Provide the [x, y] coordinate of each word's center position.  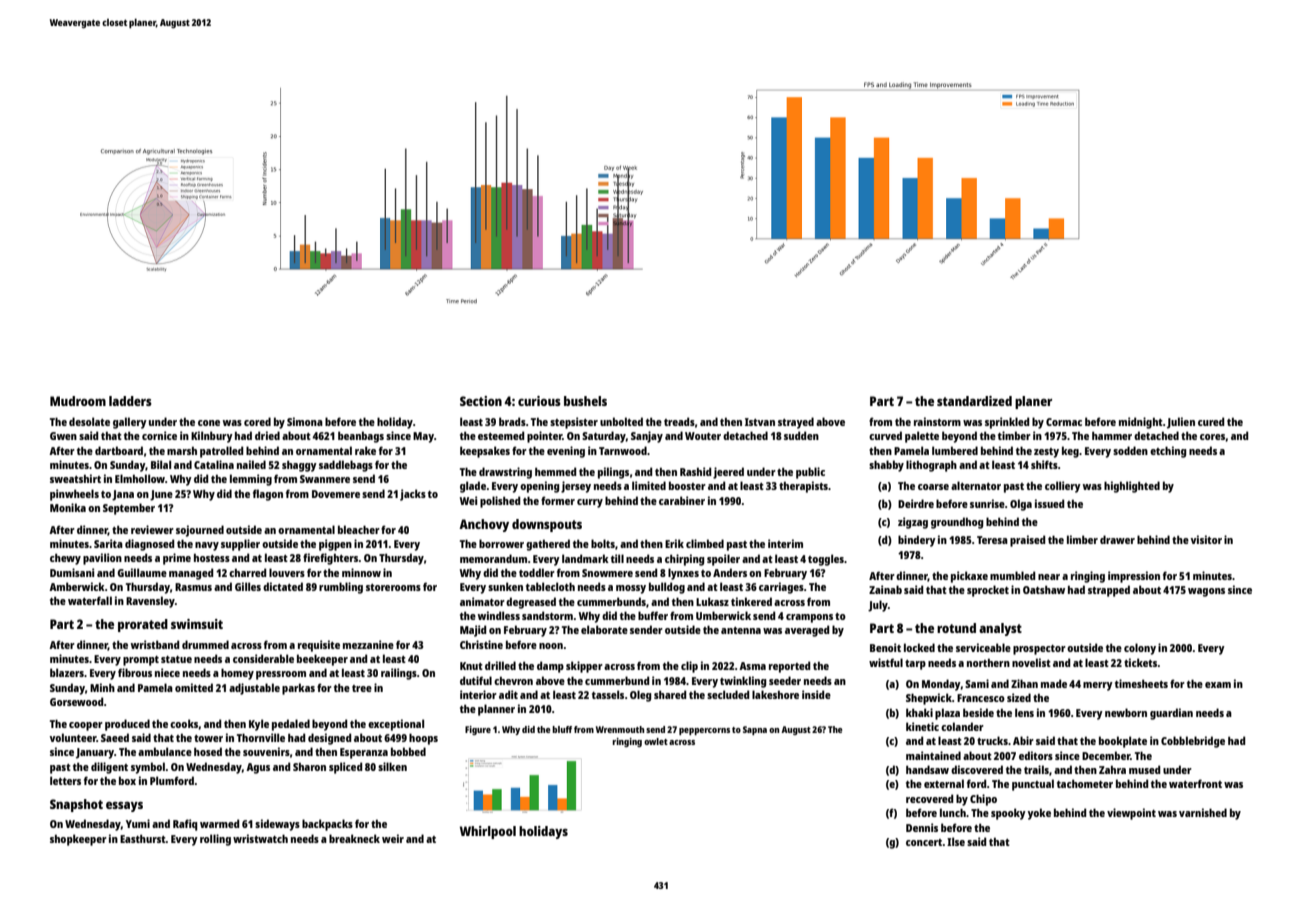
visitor [1206, 539]
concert [924, 842]
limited [649, 485]
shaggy [299, 466]
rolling [215, 840]
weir [393, 838]
